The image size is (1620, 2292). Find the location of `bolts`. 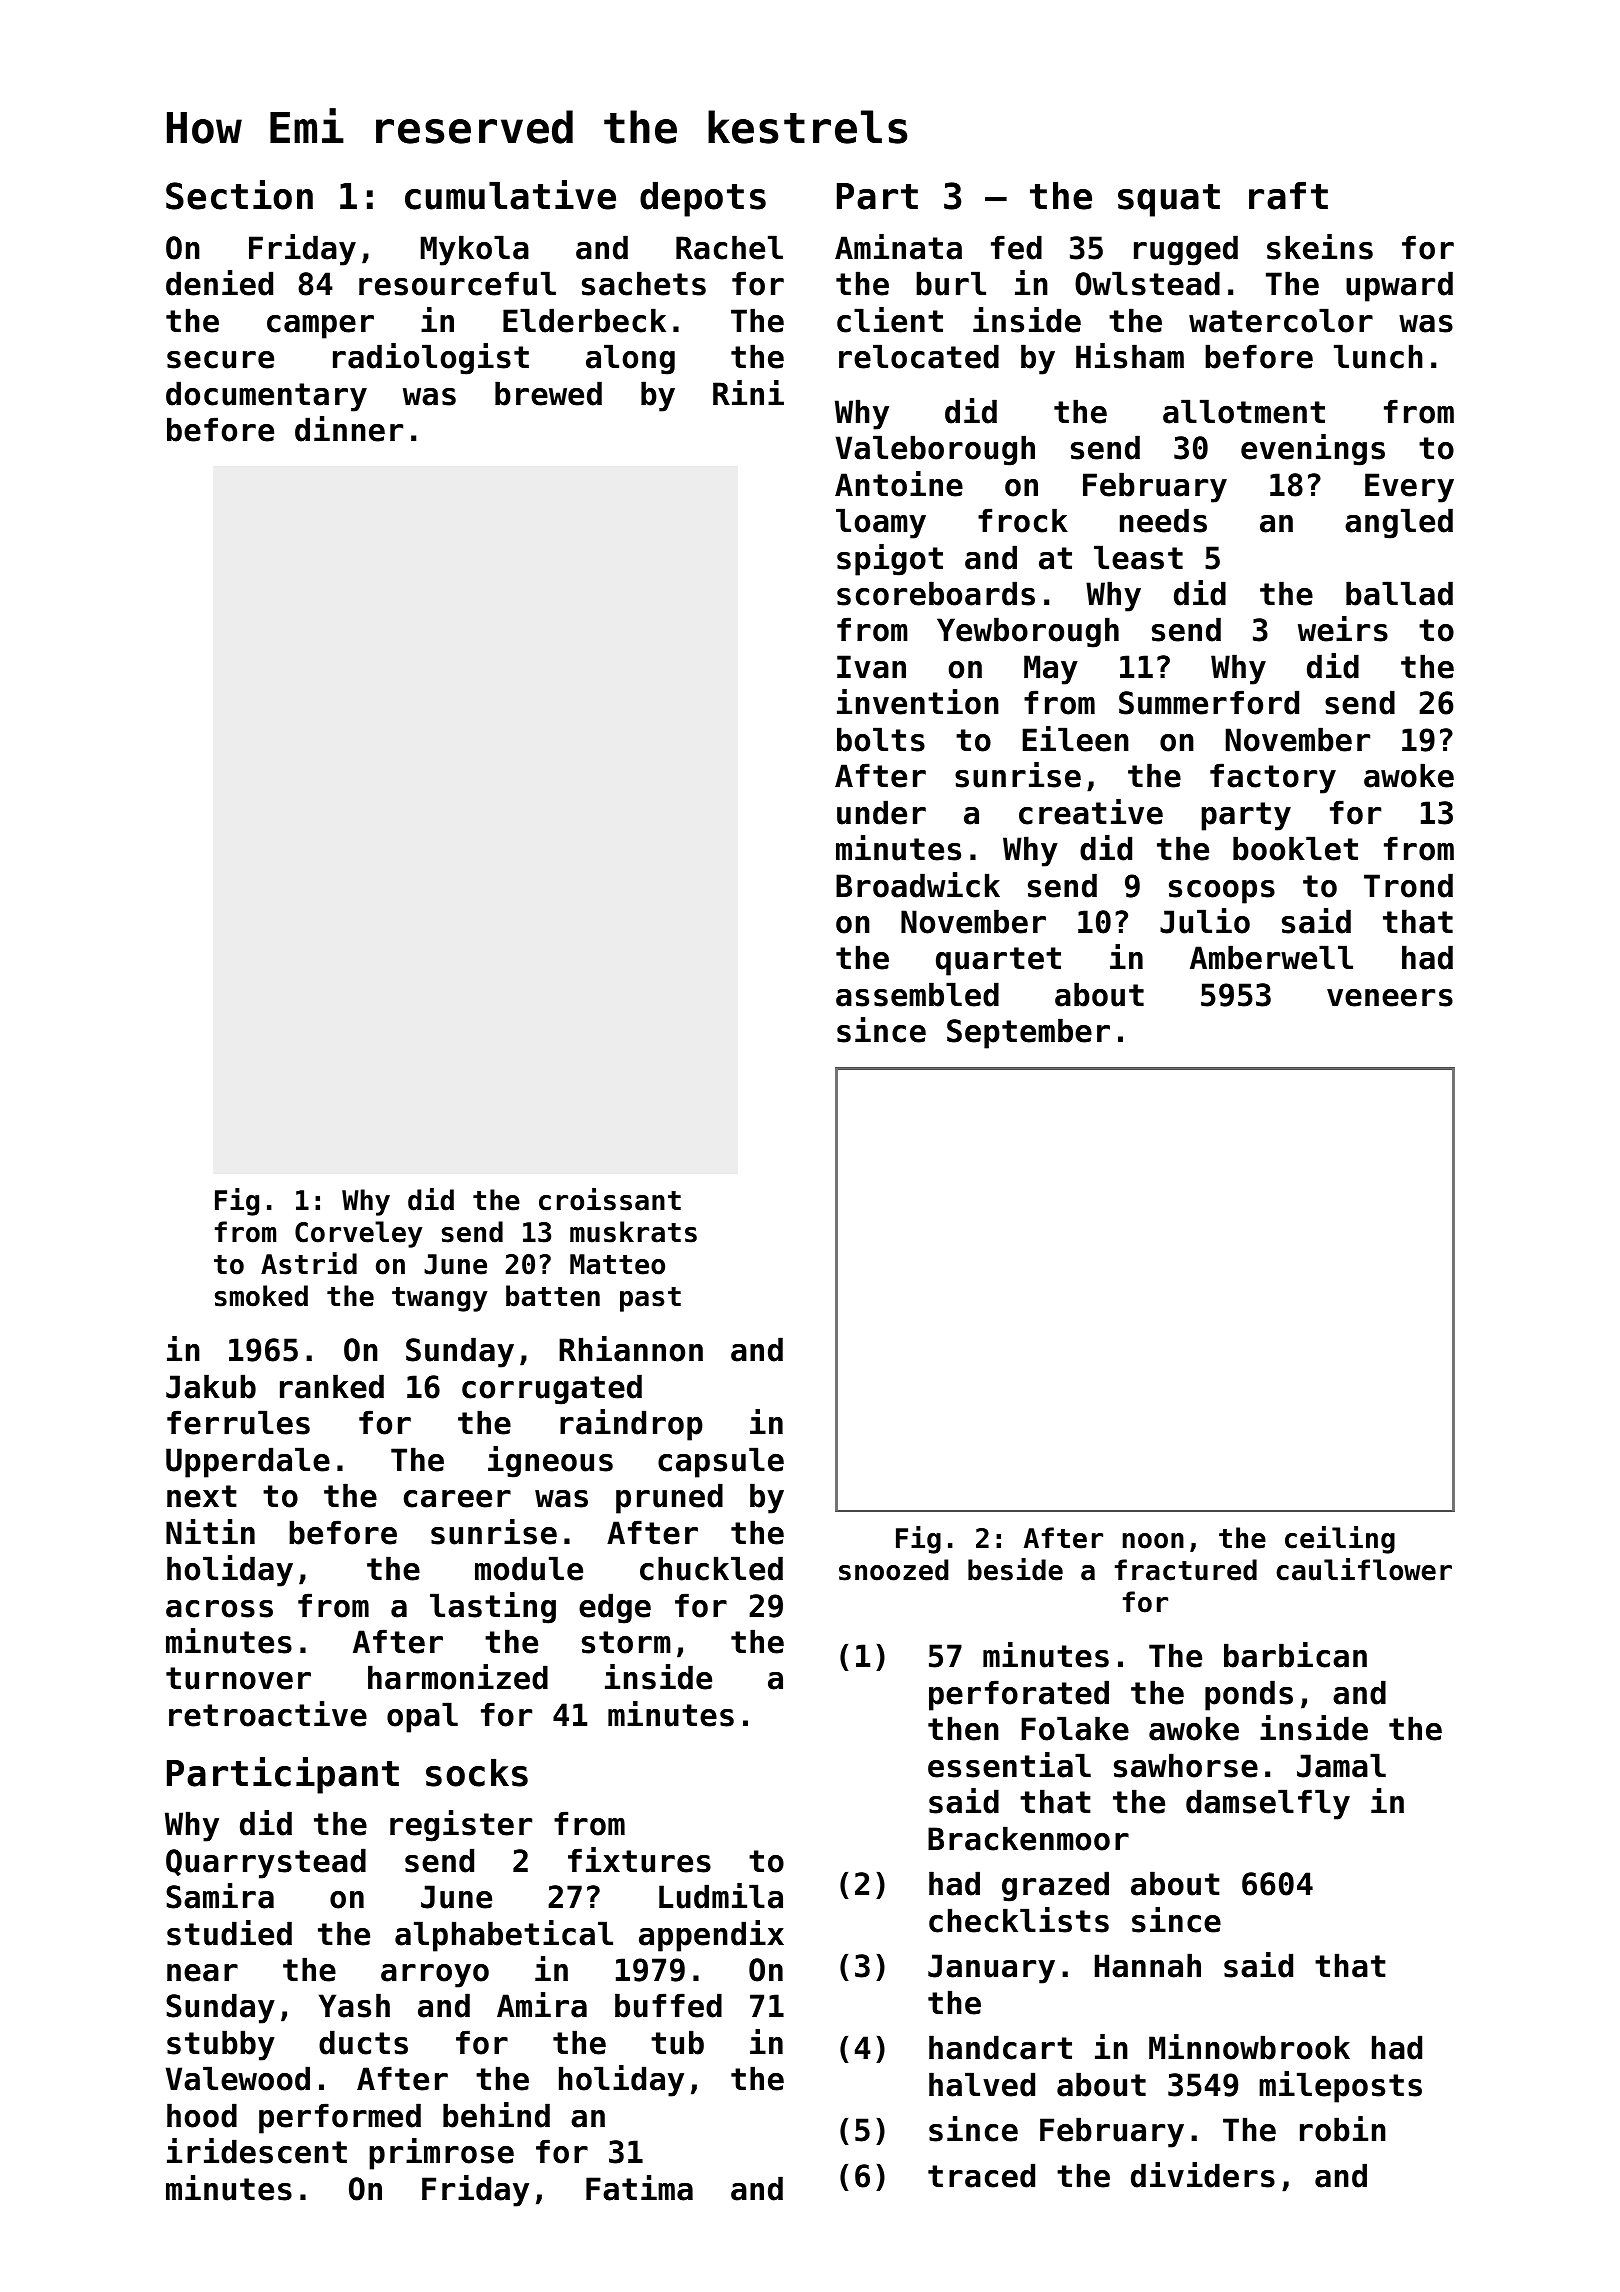

bolts is located at coordinates (881, 739).
